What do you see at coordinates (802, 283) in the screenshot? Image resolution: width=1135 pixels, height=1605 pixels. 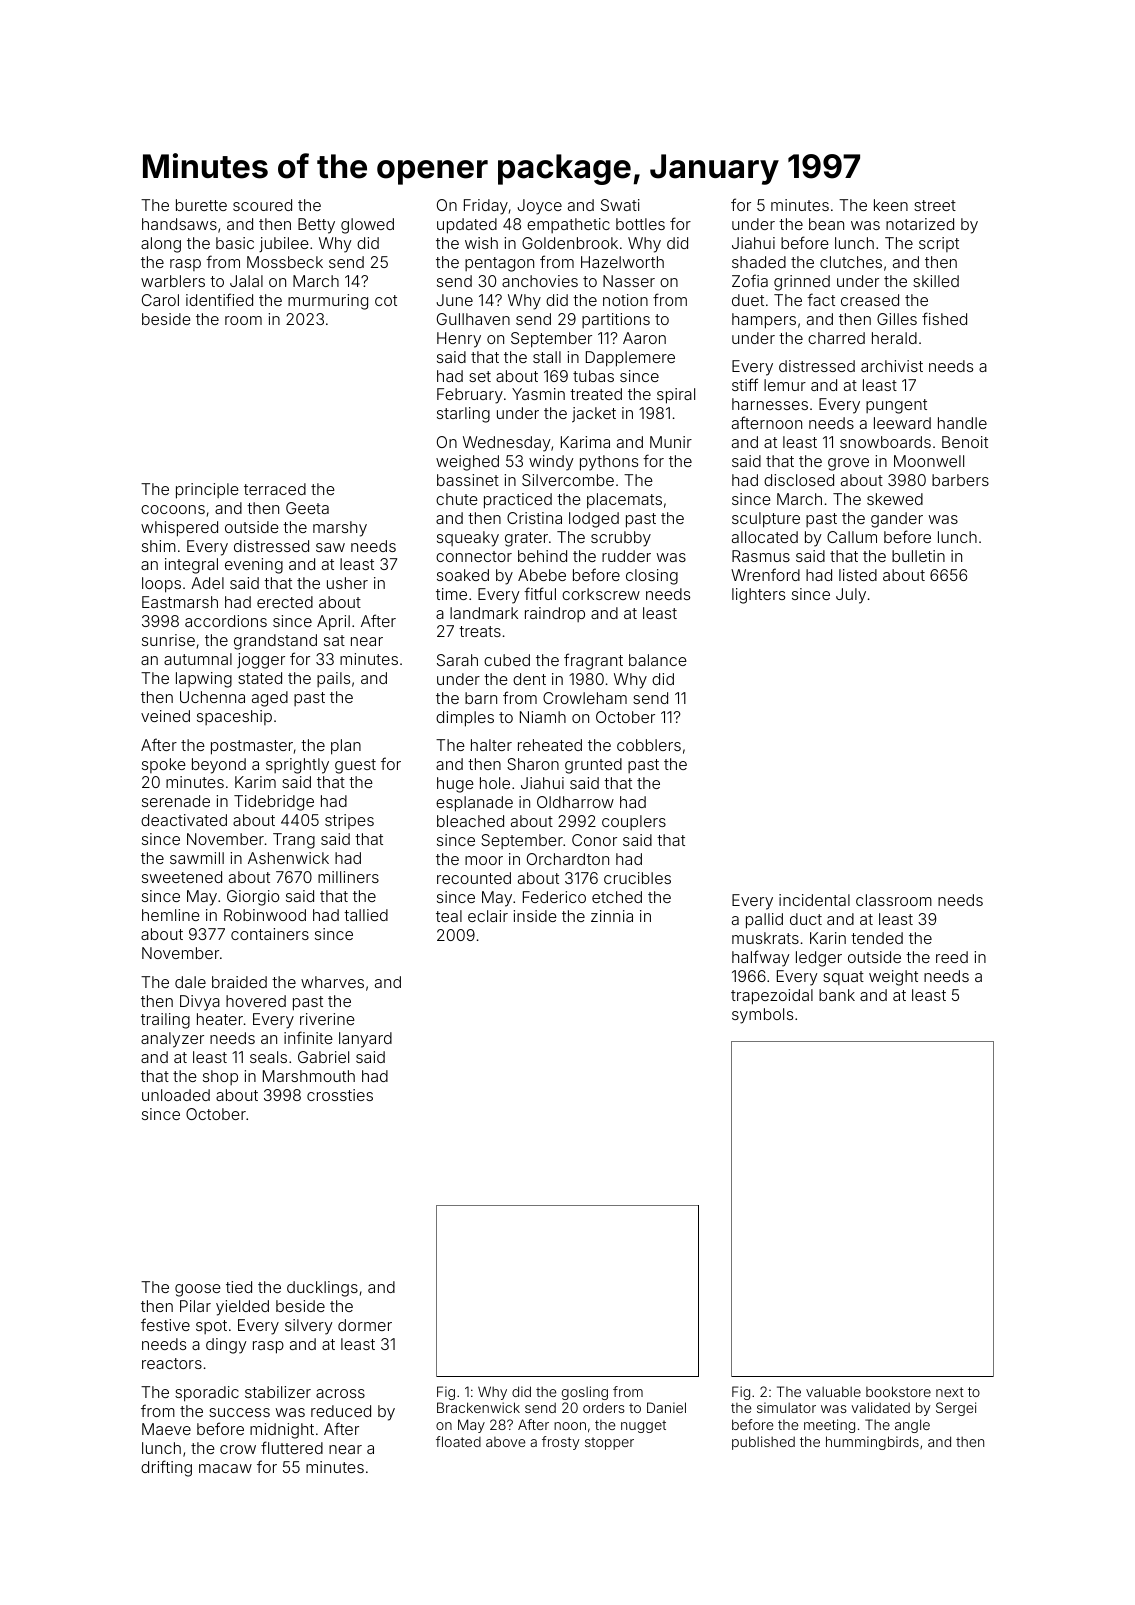 I see `grinned` at bounding box center [802, 283].
